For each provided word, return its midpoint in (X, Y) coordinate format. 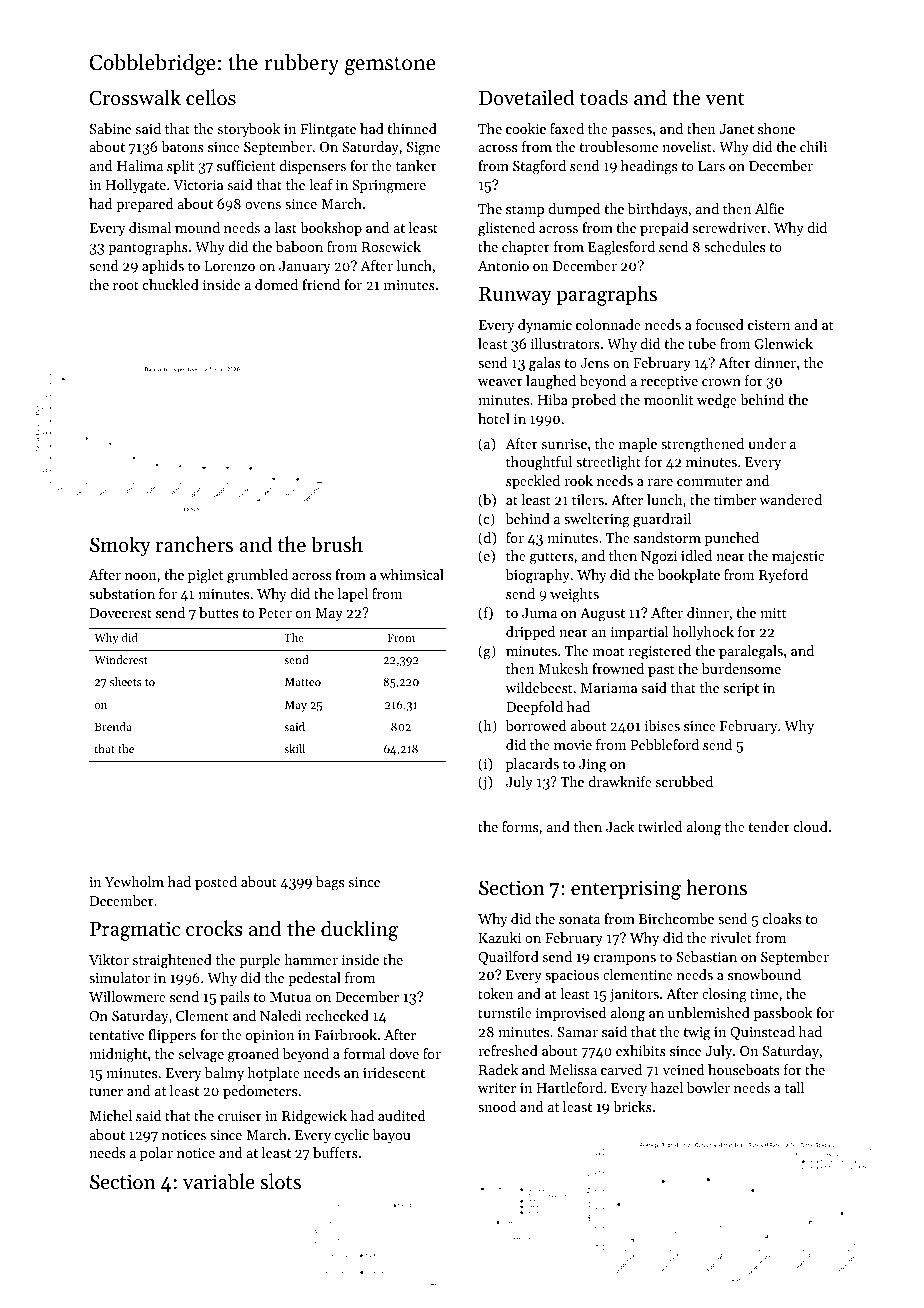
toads (604, 97)
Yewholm (134, 881)
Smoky (120, 546)
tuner (106, 1091)
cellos (211, 97)
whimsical (412, 574)
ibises (662, 725)
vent (725, 98)
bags (330, 883)
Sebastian (707, 956)
